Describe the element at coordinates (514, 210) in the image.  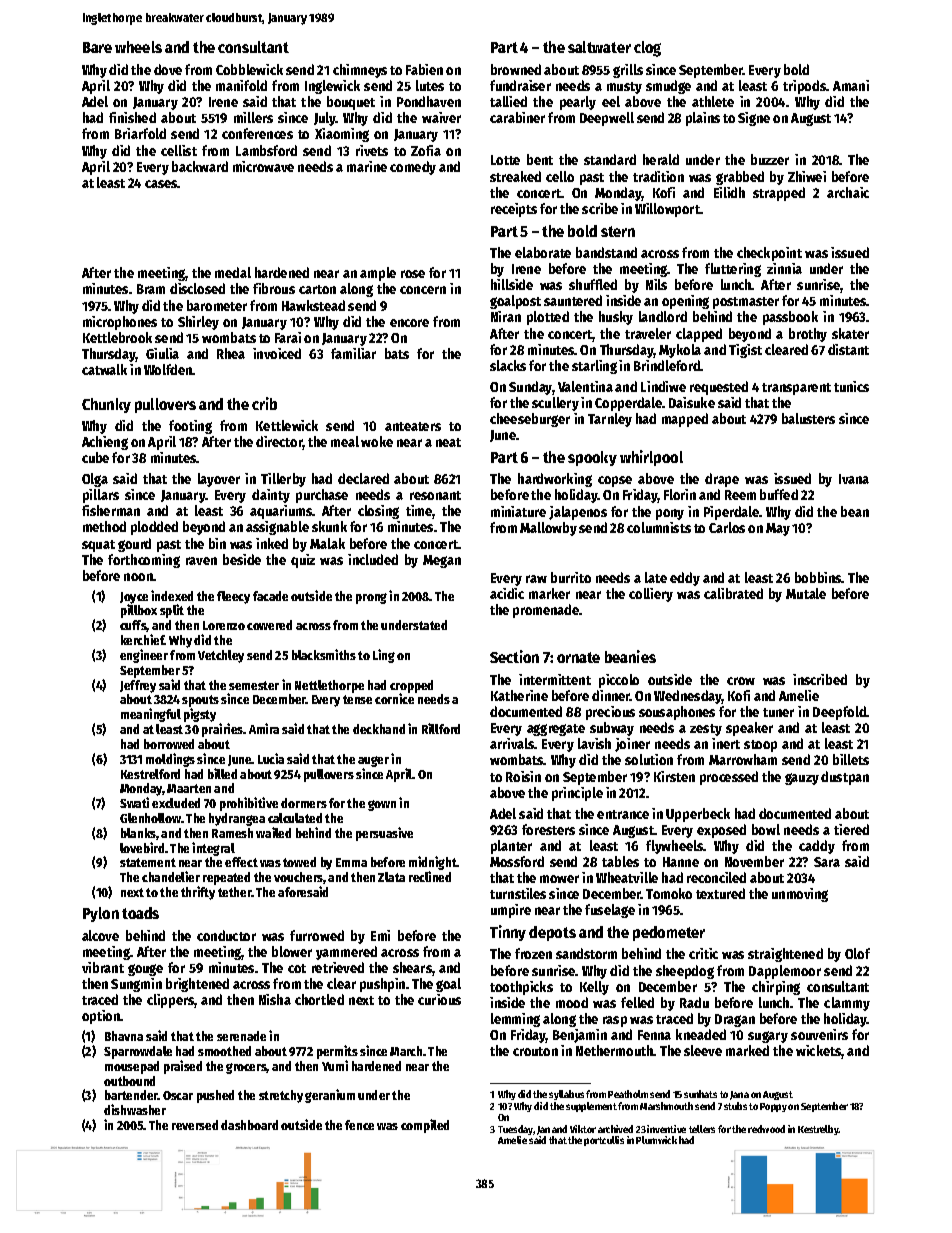
I see `receipts` at that location.
